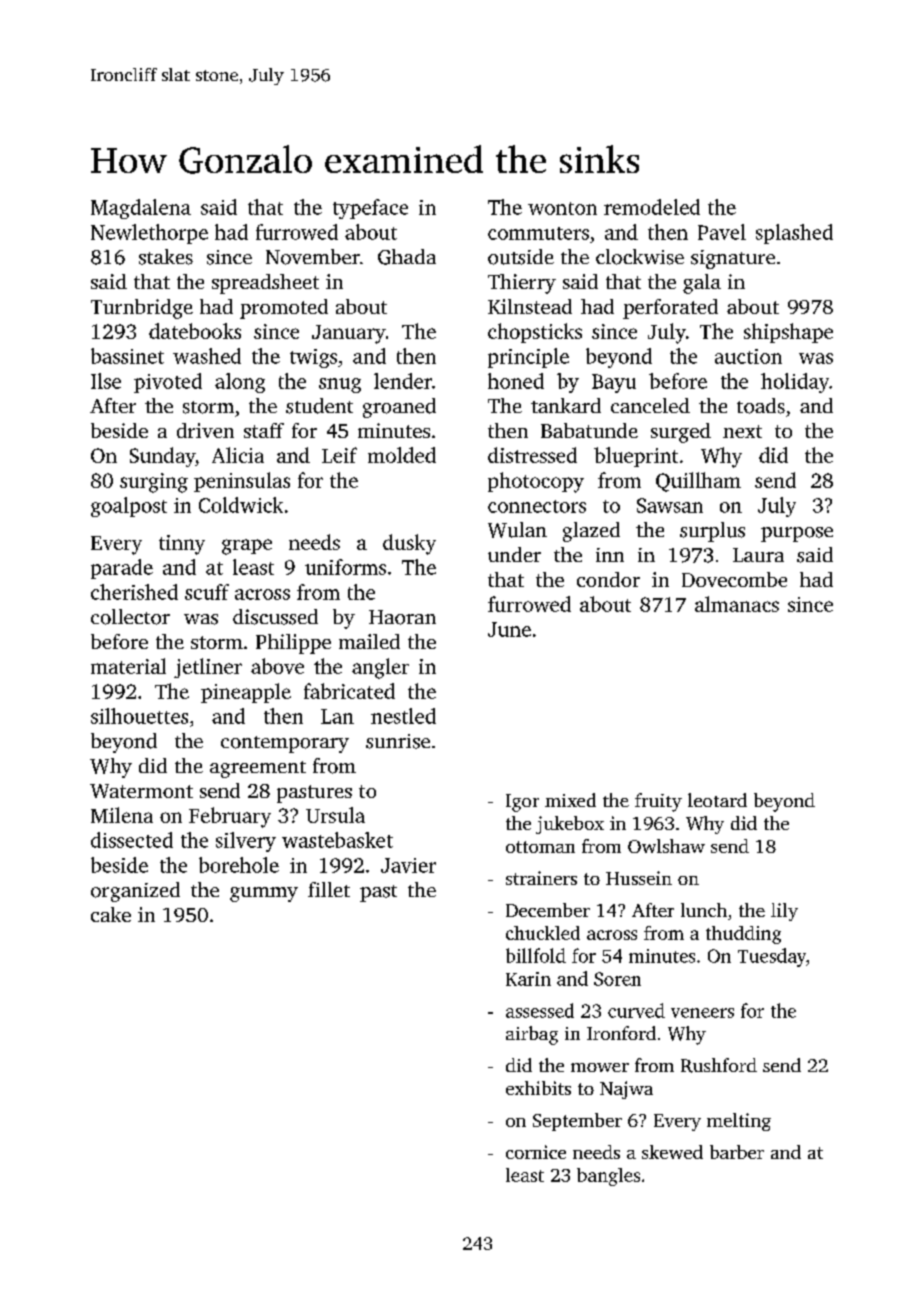  What do you see at coordinates (349, 334) in the image?
I see `January` at bounding box center [349, 334].
